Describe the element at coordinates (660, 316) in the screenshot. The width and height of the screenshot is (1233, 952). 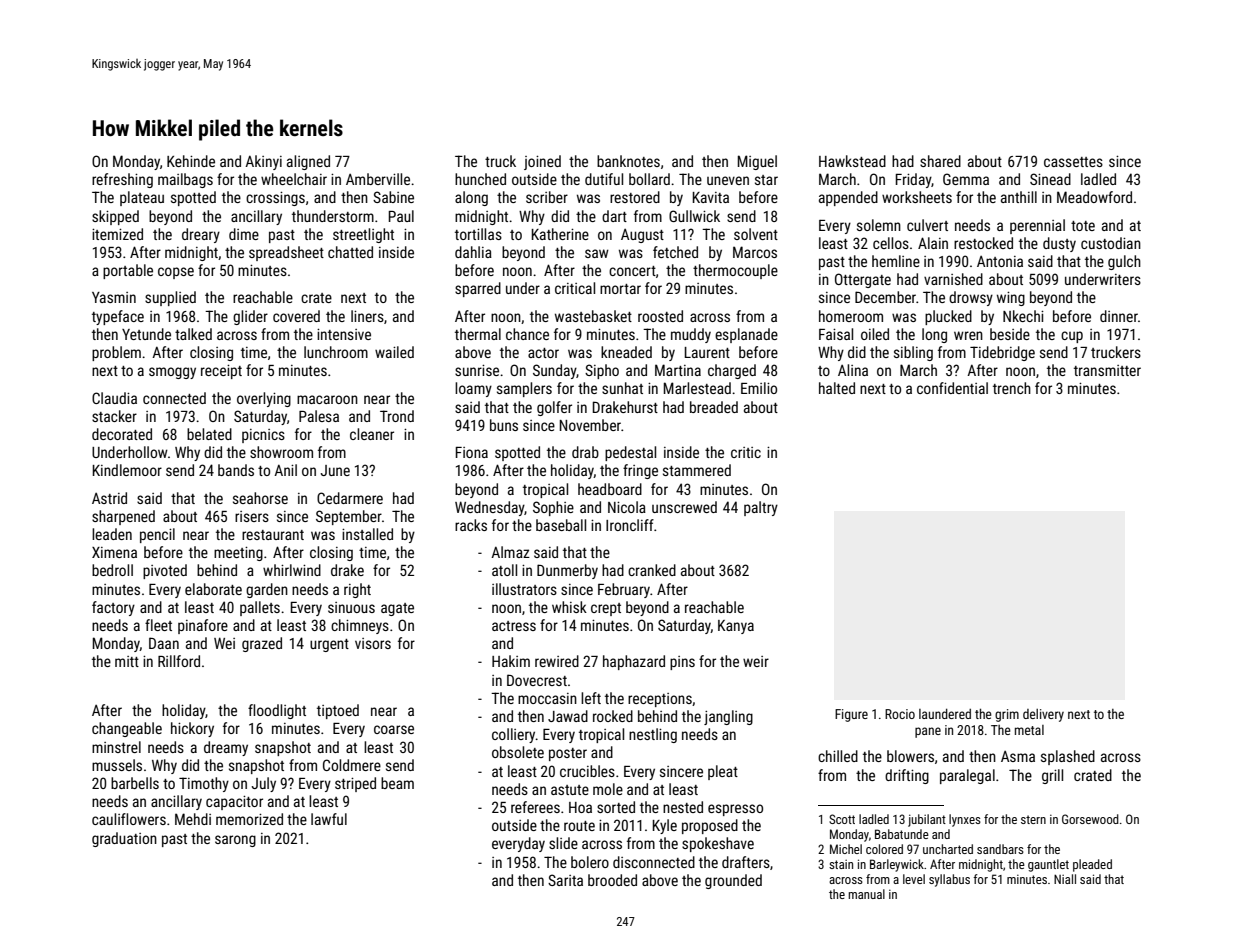
I see `roosted` at that location.
